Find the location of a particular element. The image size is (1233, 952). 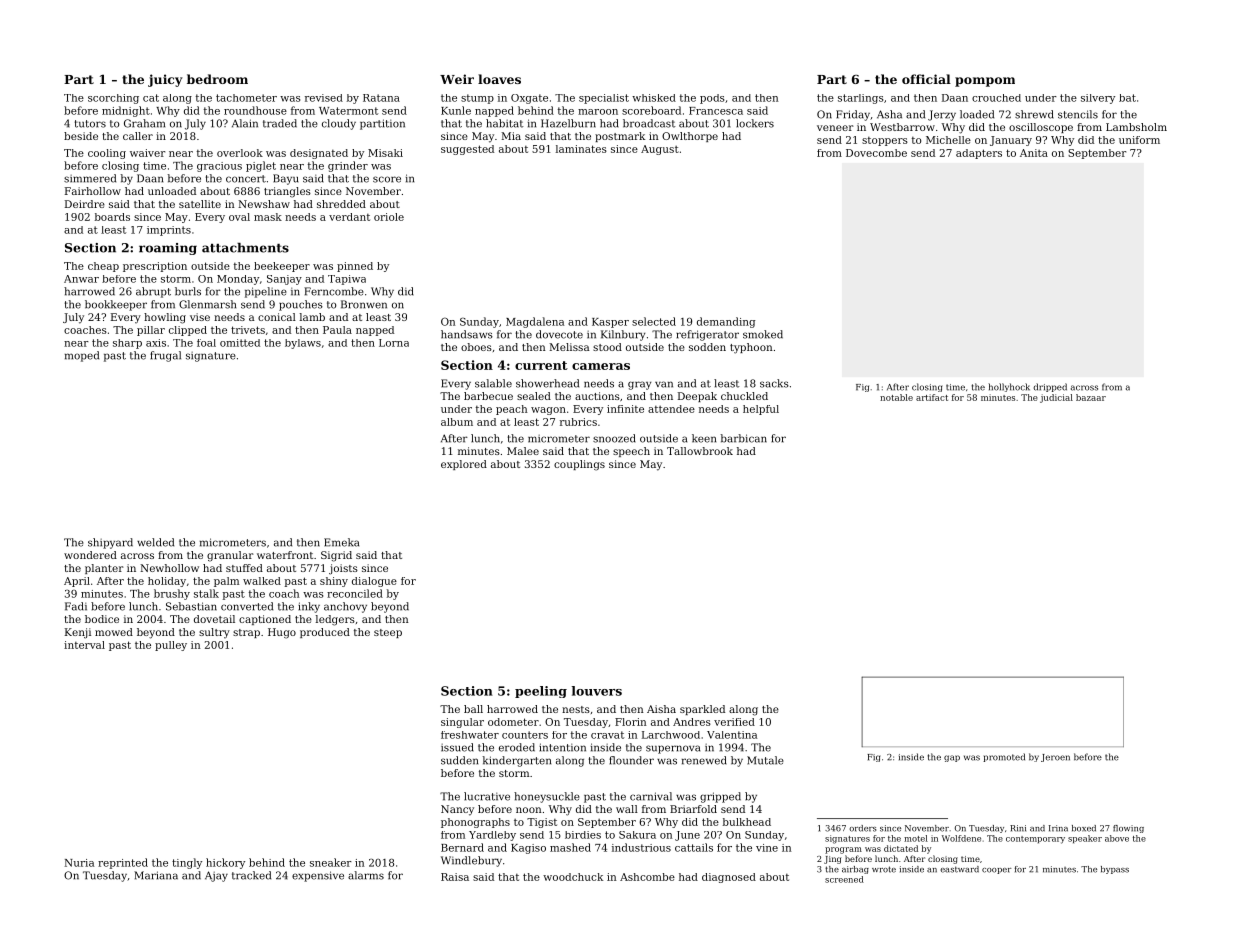

welded is located at coordinates (155, 542).
